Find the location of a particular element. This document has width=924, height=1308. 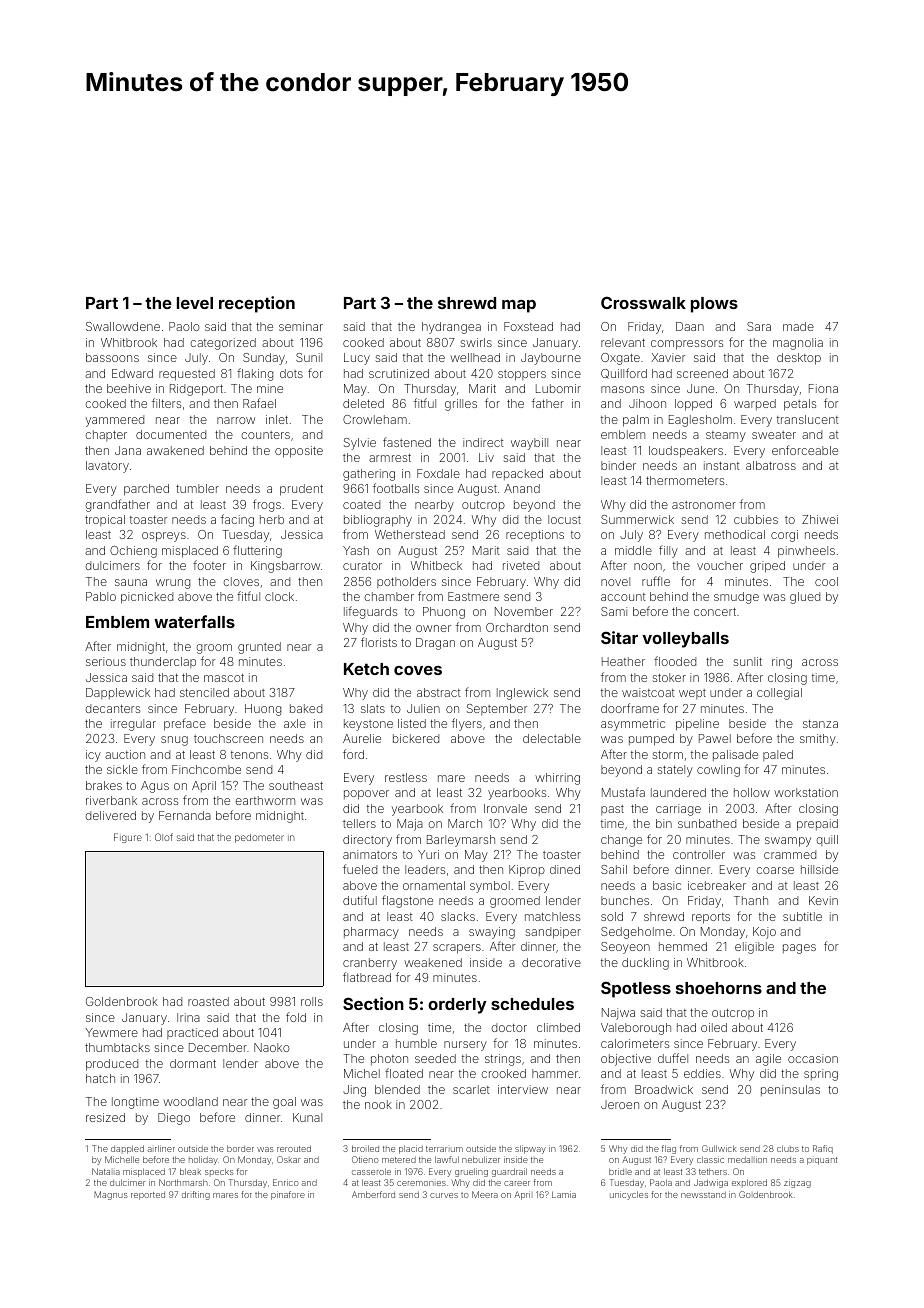

grunted is located at coordinates (259, 648).
